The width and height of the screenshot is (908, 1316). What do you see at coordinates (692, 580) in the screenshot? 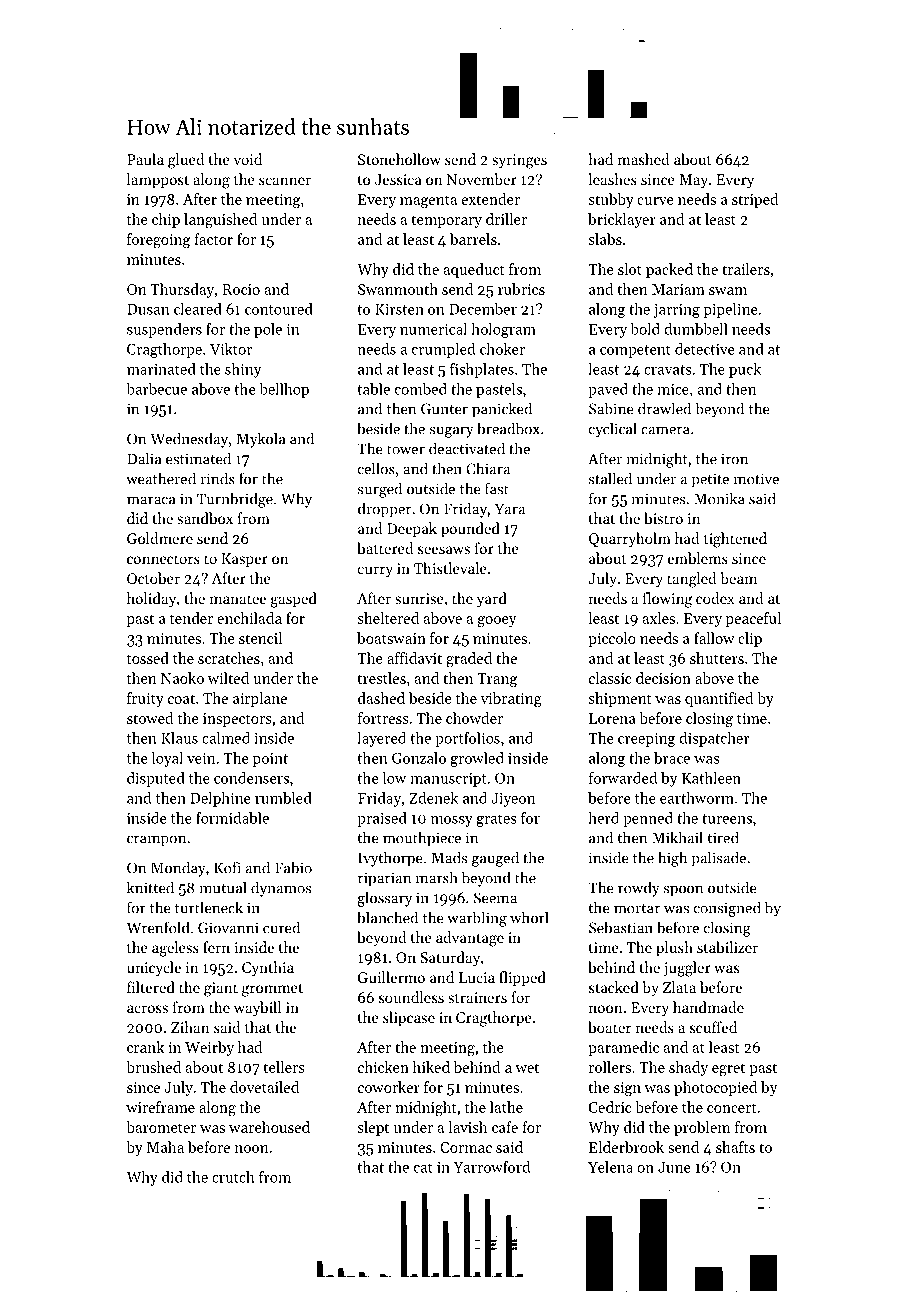
I see `tangled` at bounding box center [692, 580].
